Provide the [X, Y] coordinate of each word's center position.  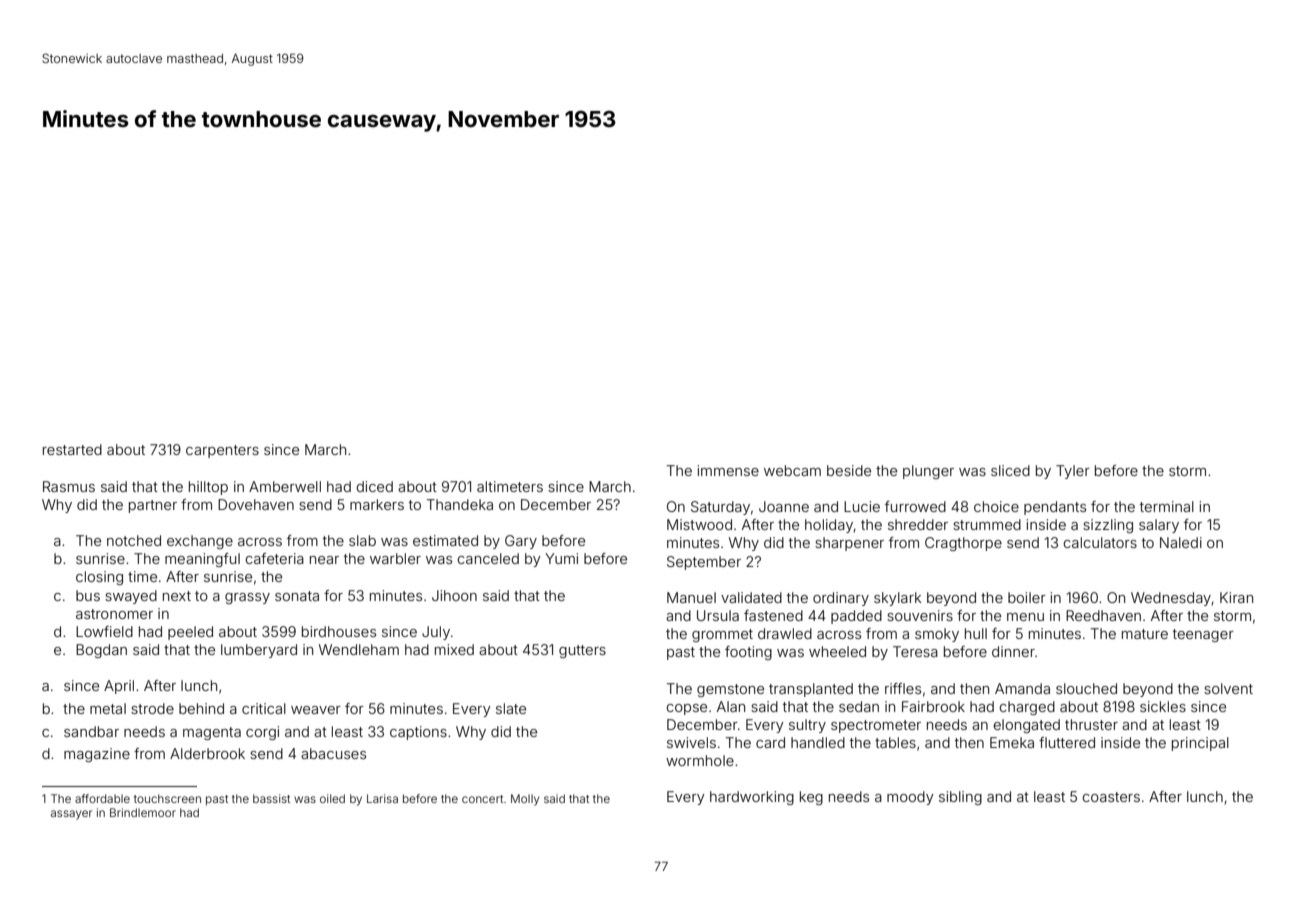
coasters [1111, 797]
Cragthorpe [963, 544]
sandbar [91, 731]
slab [362, 540]
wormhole [700, 760]
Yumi [561, 558]
